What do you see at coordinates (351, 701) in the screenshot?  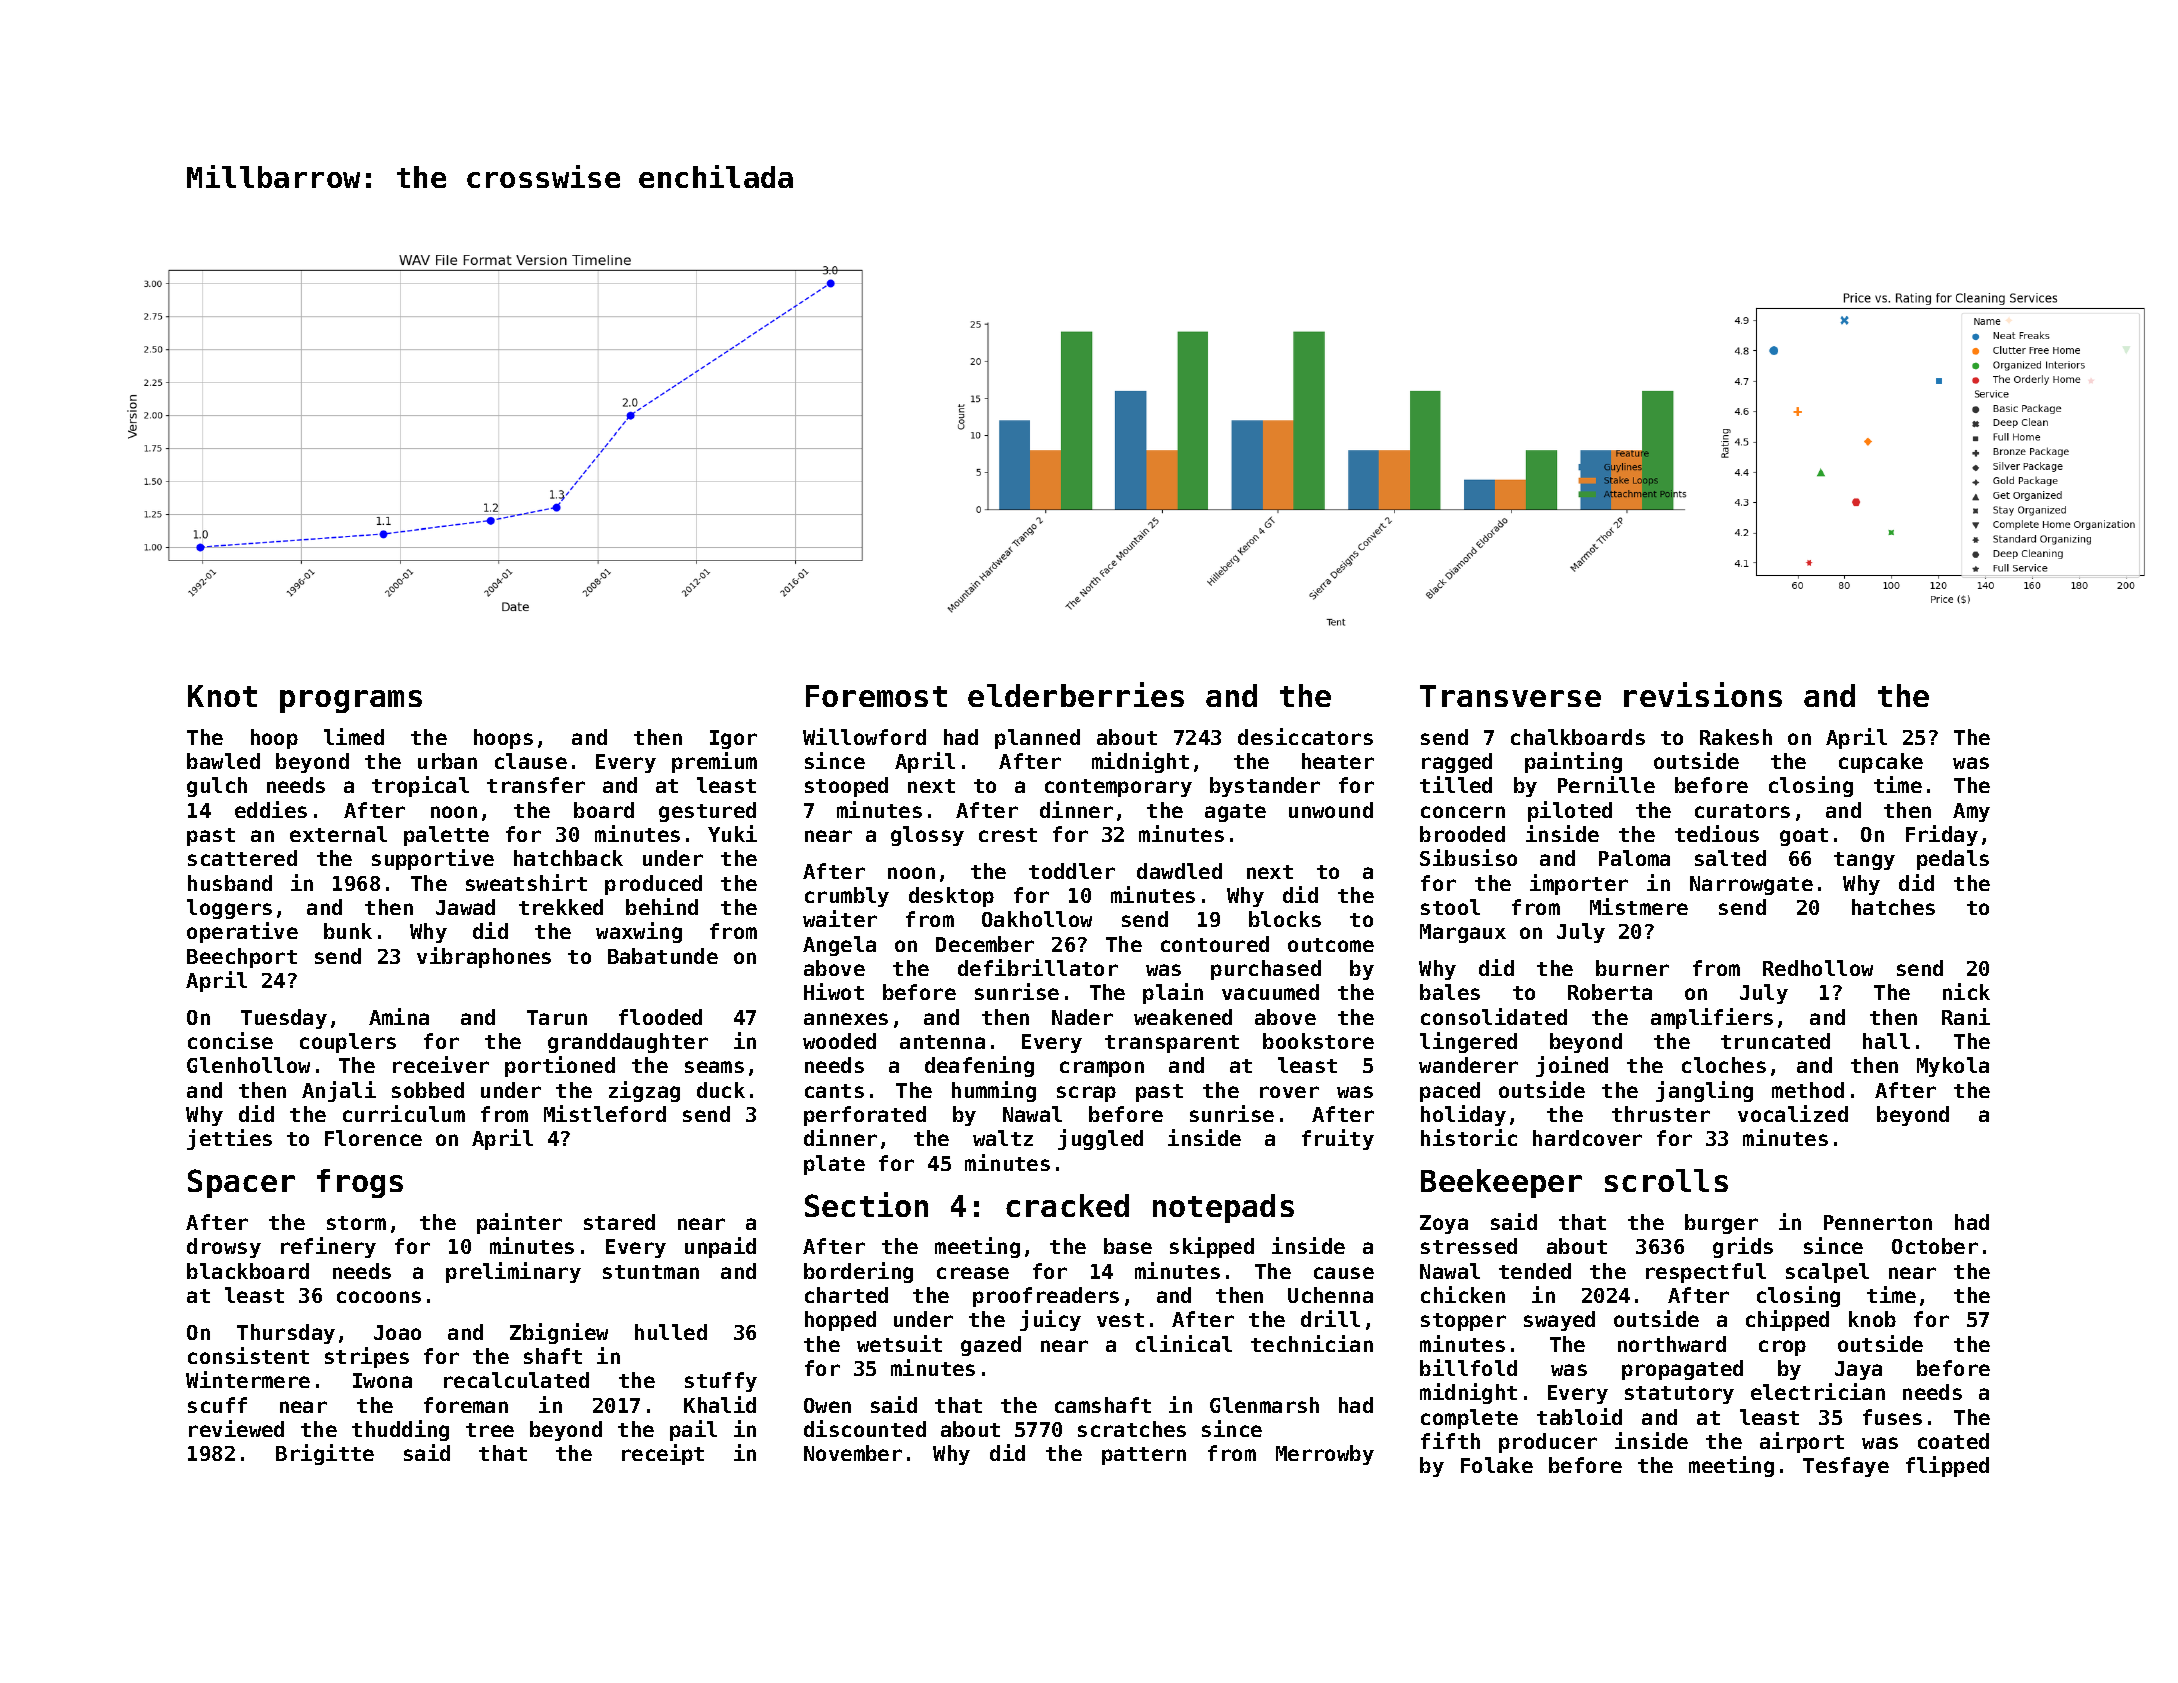 I see `programs` at bounding box center [351, 701].
